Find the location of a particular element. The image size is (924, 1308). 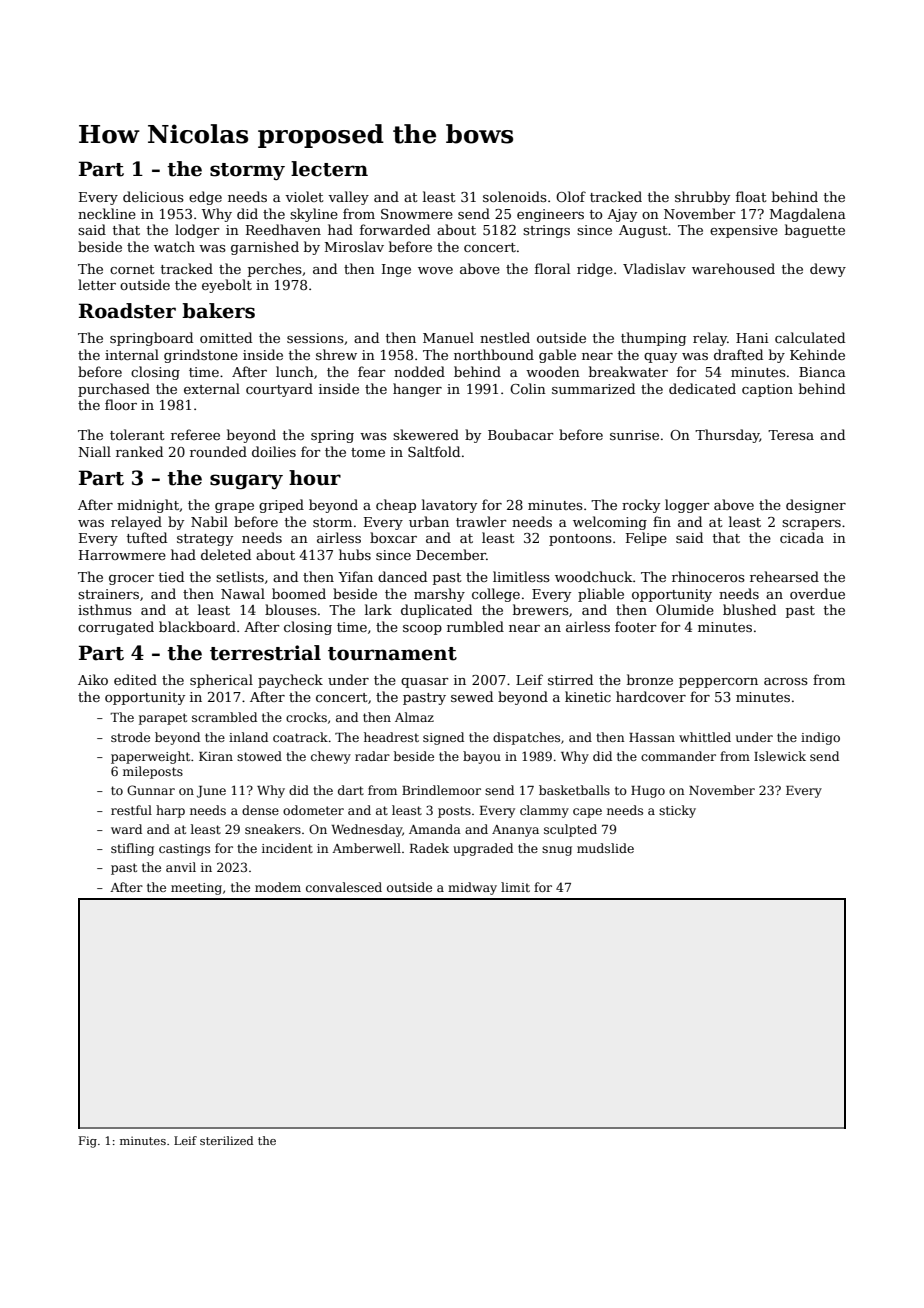

edited is located at coordinates (135, 679).
